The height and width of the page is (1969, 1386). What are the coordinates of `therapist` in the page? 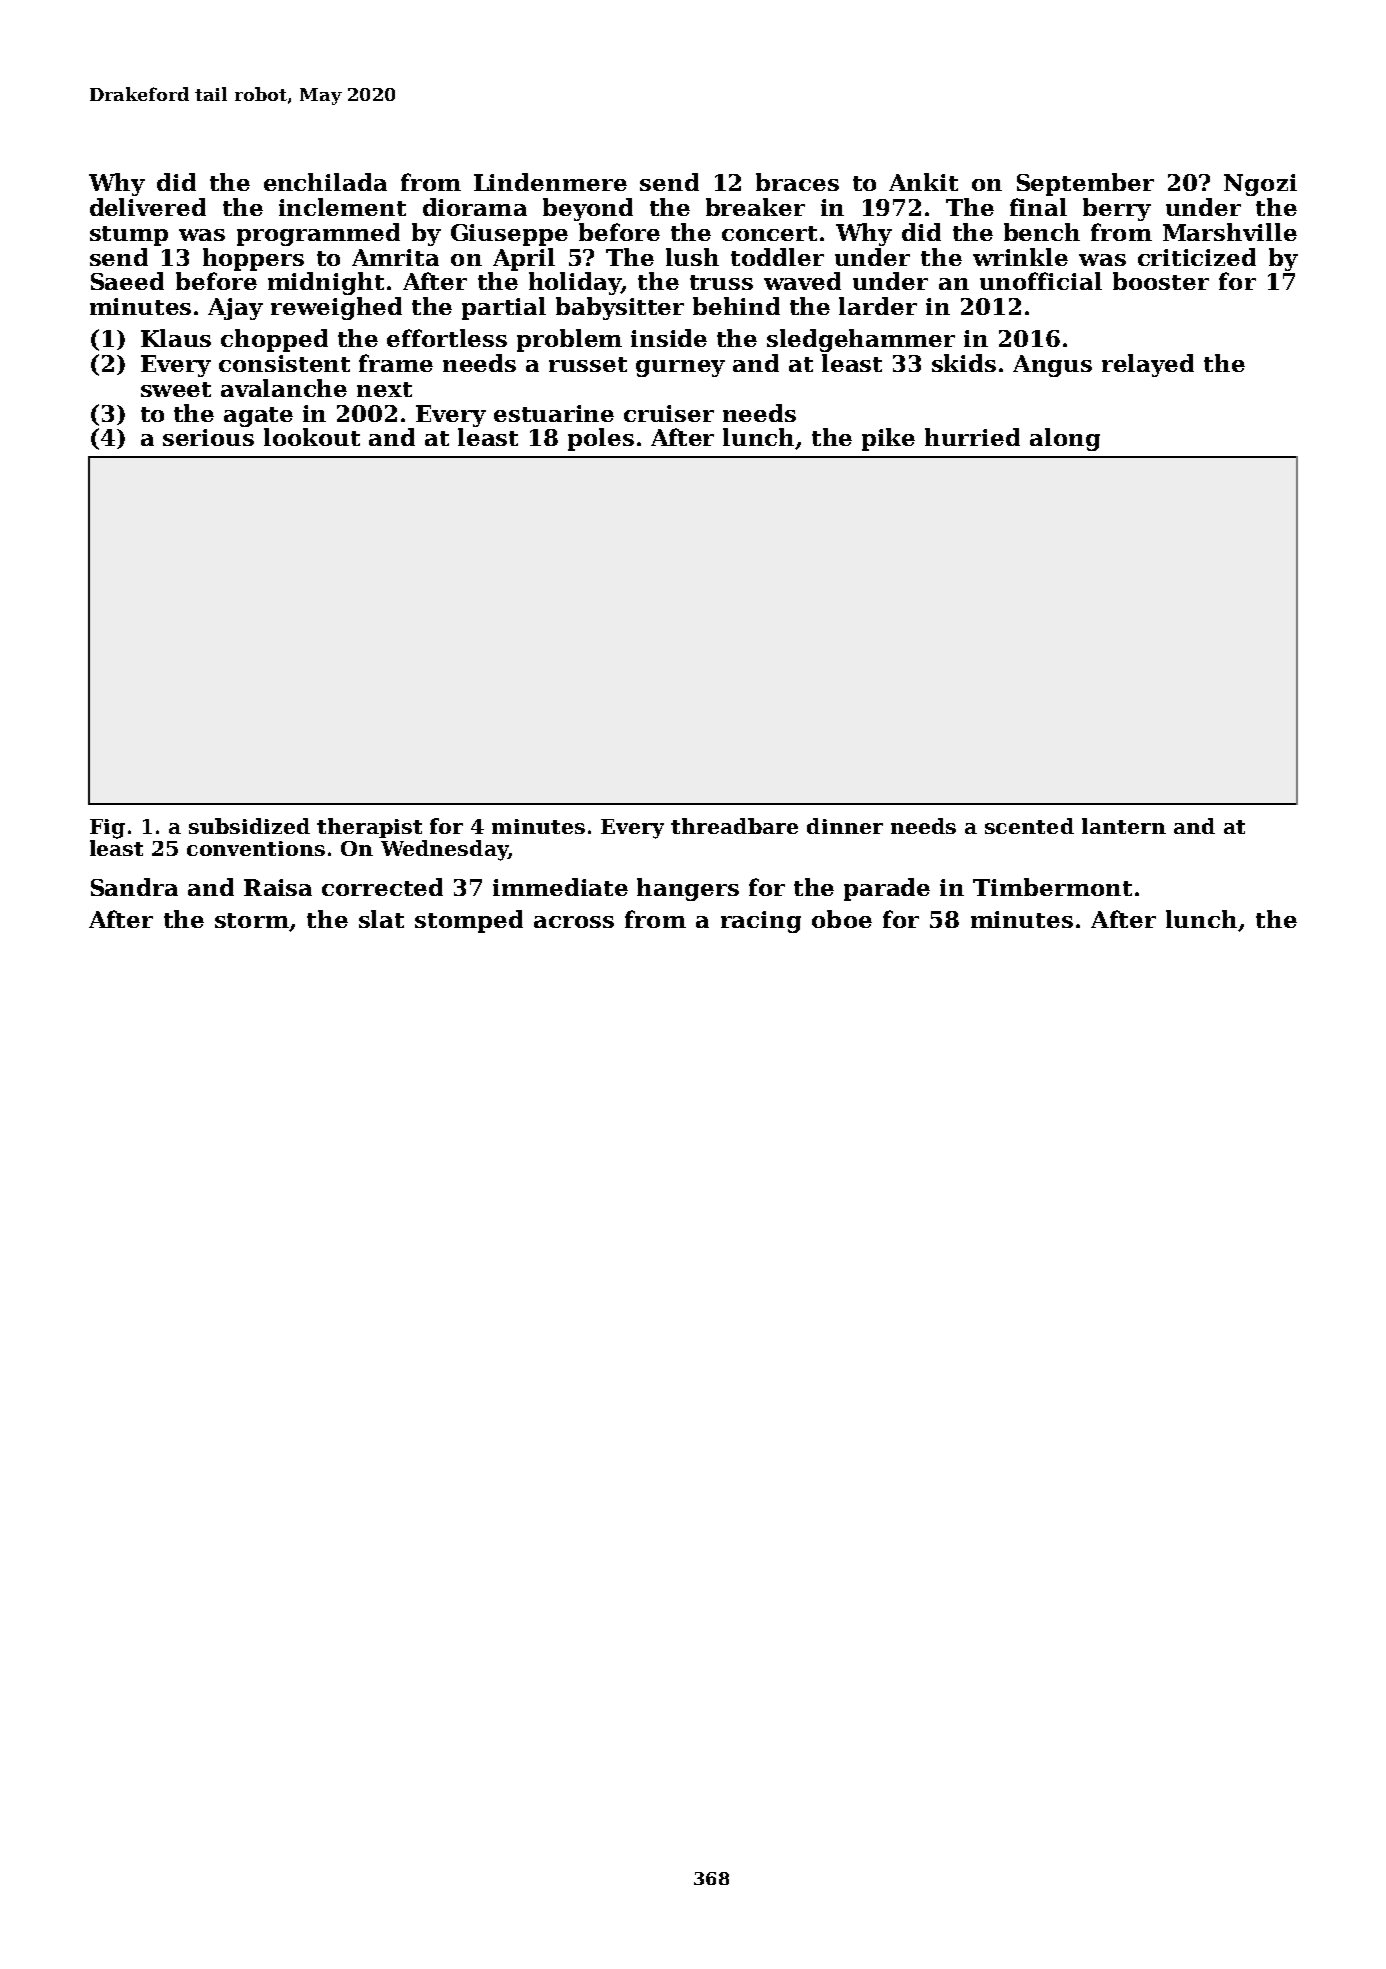 It's located at (369, 828).
